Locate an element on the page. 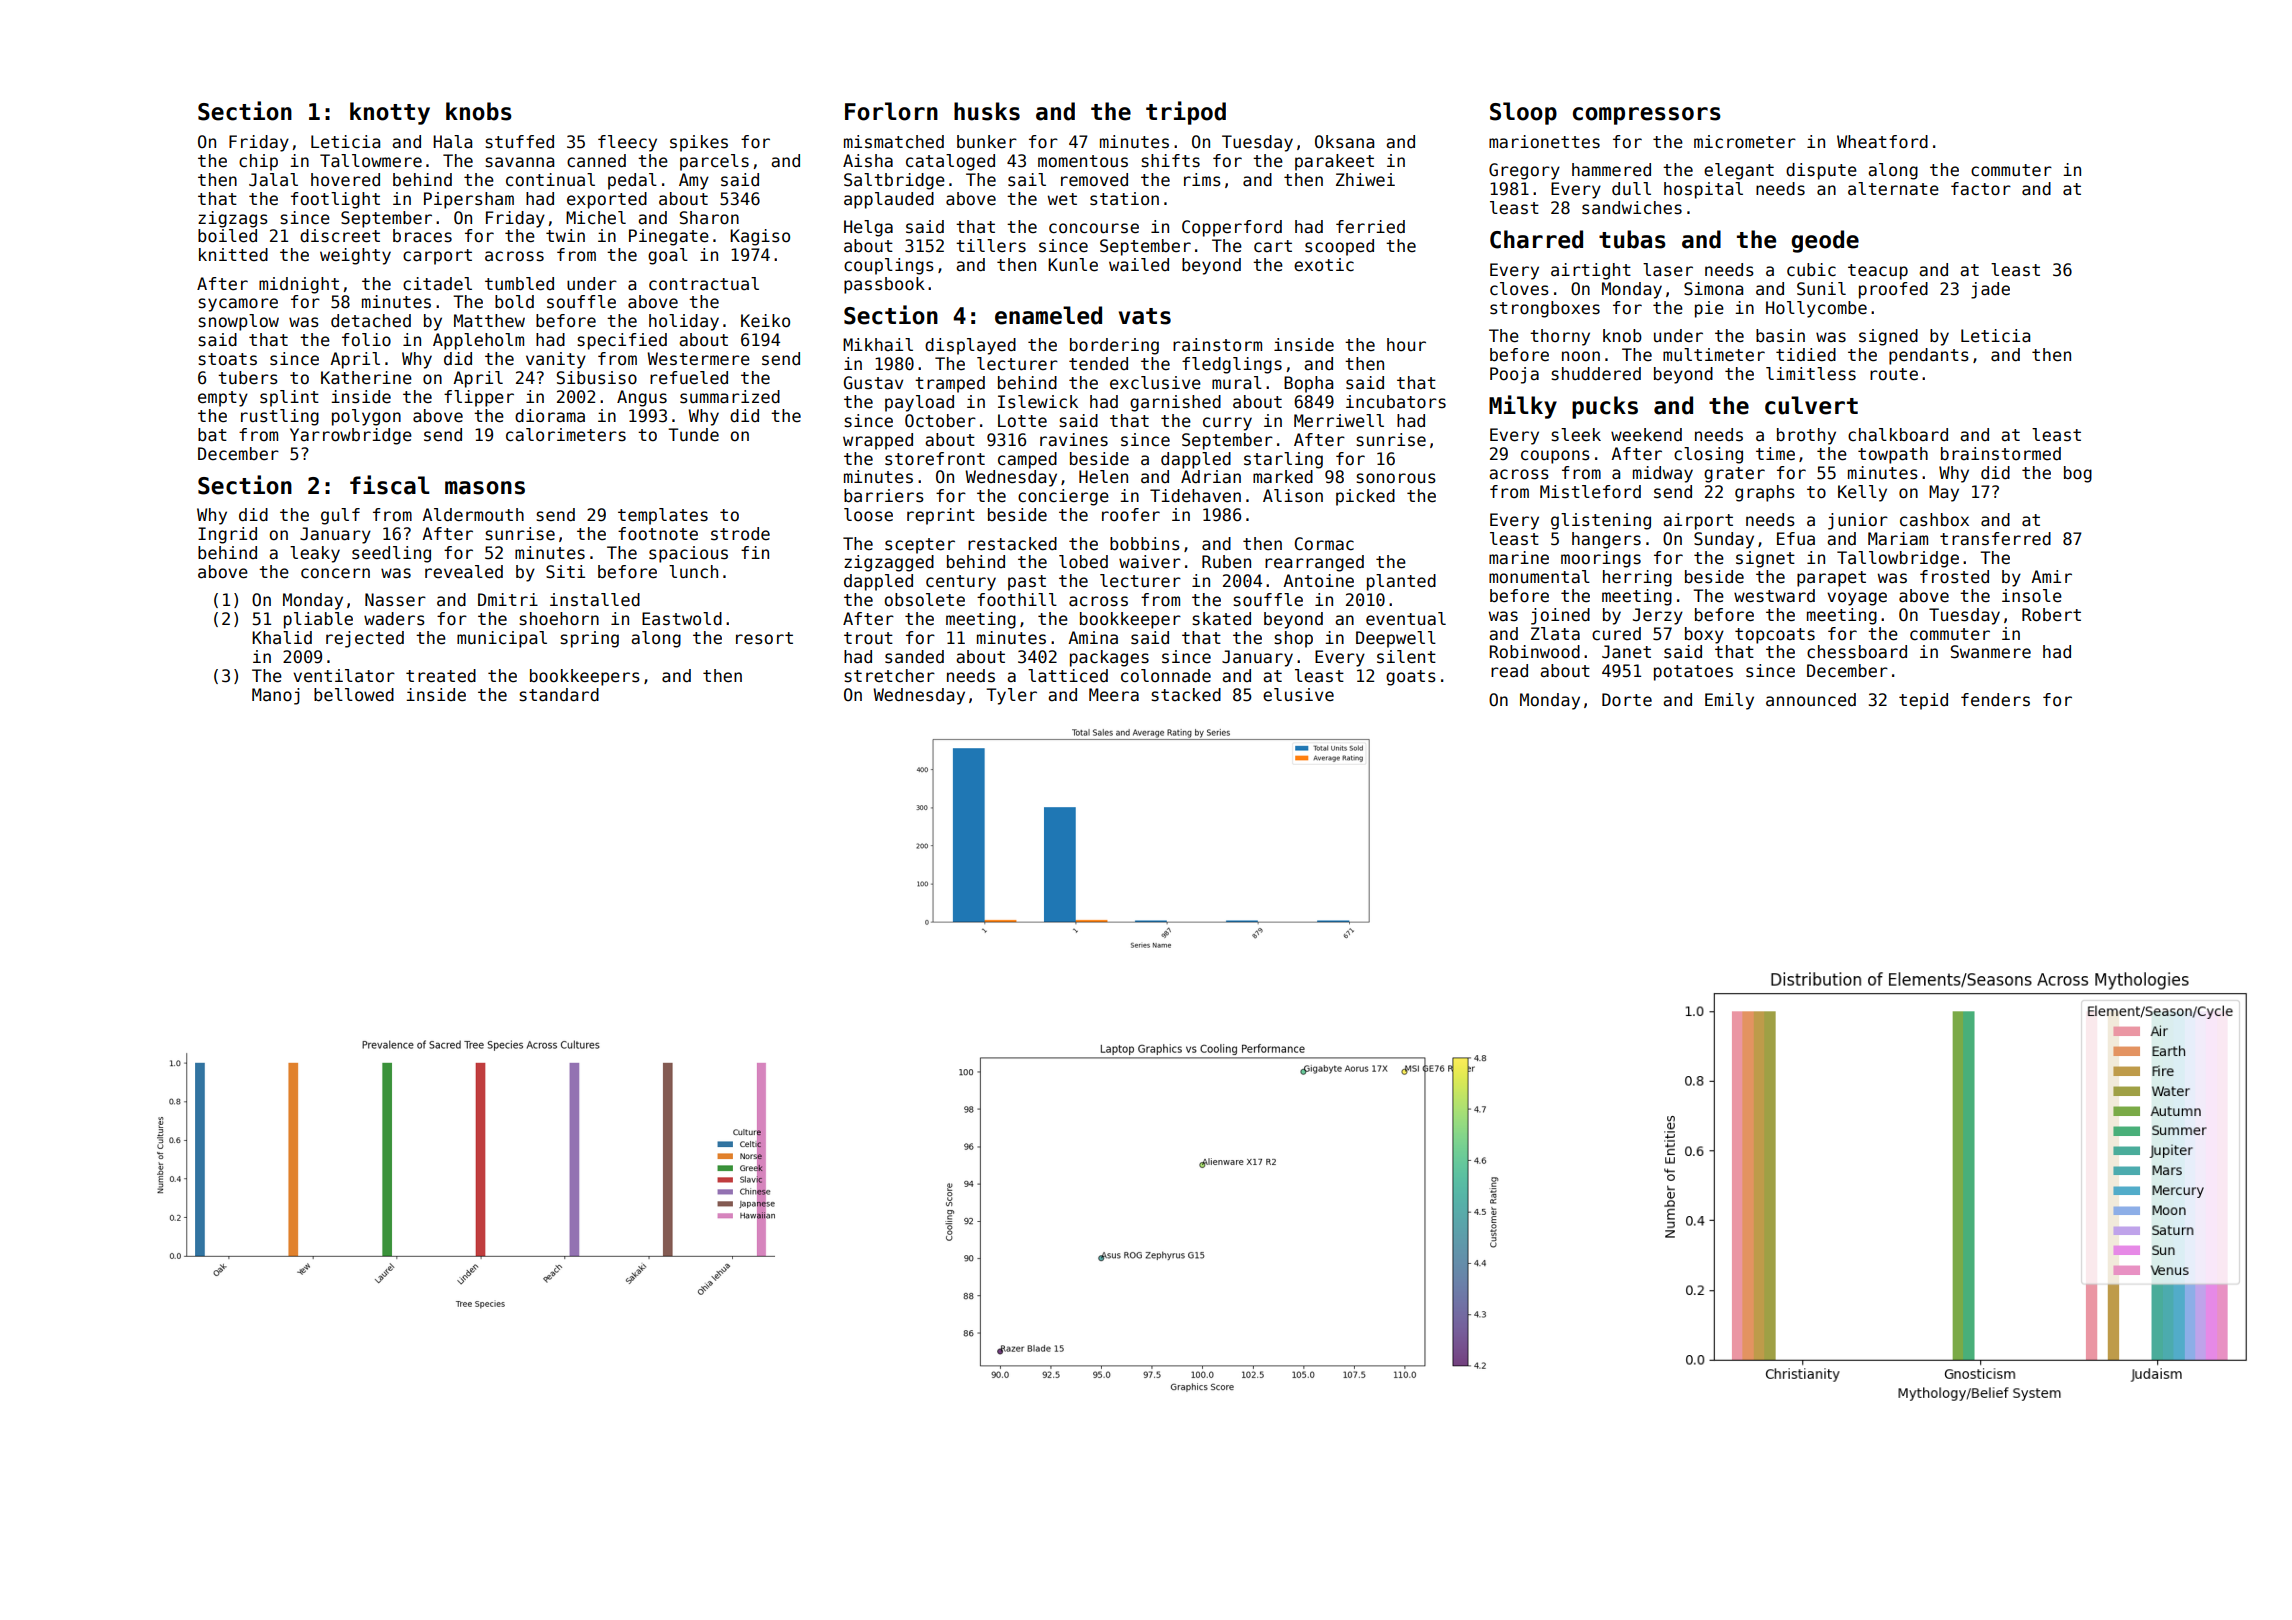  Efua is located at coordinates (1796, 539).
